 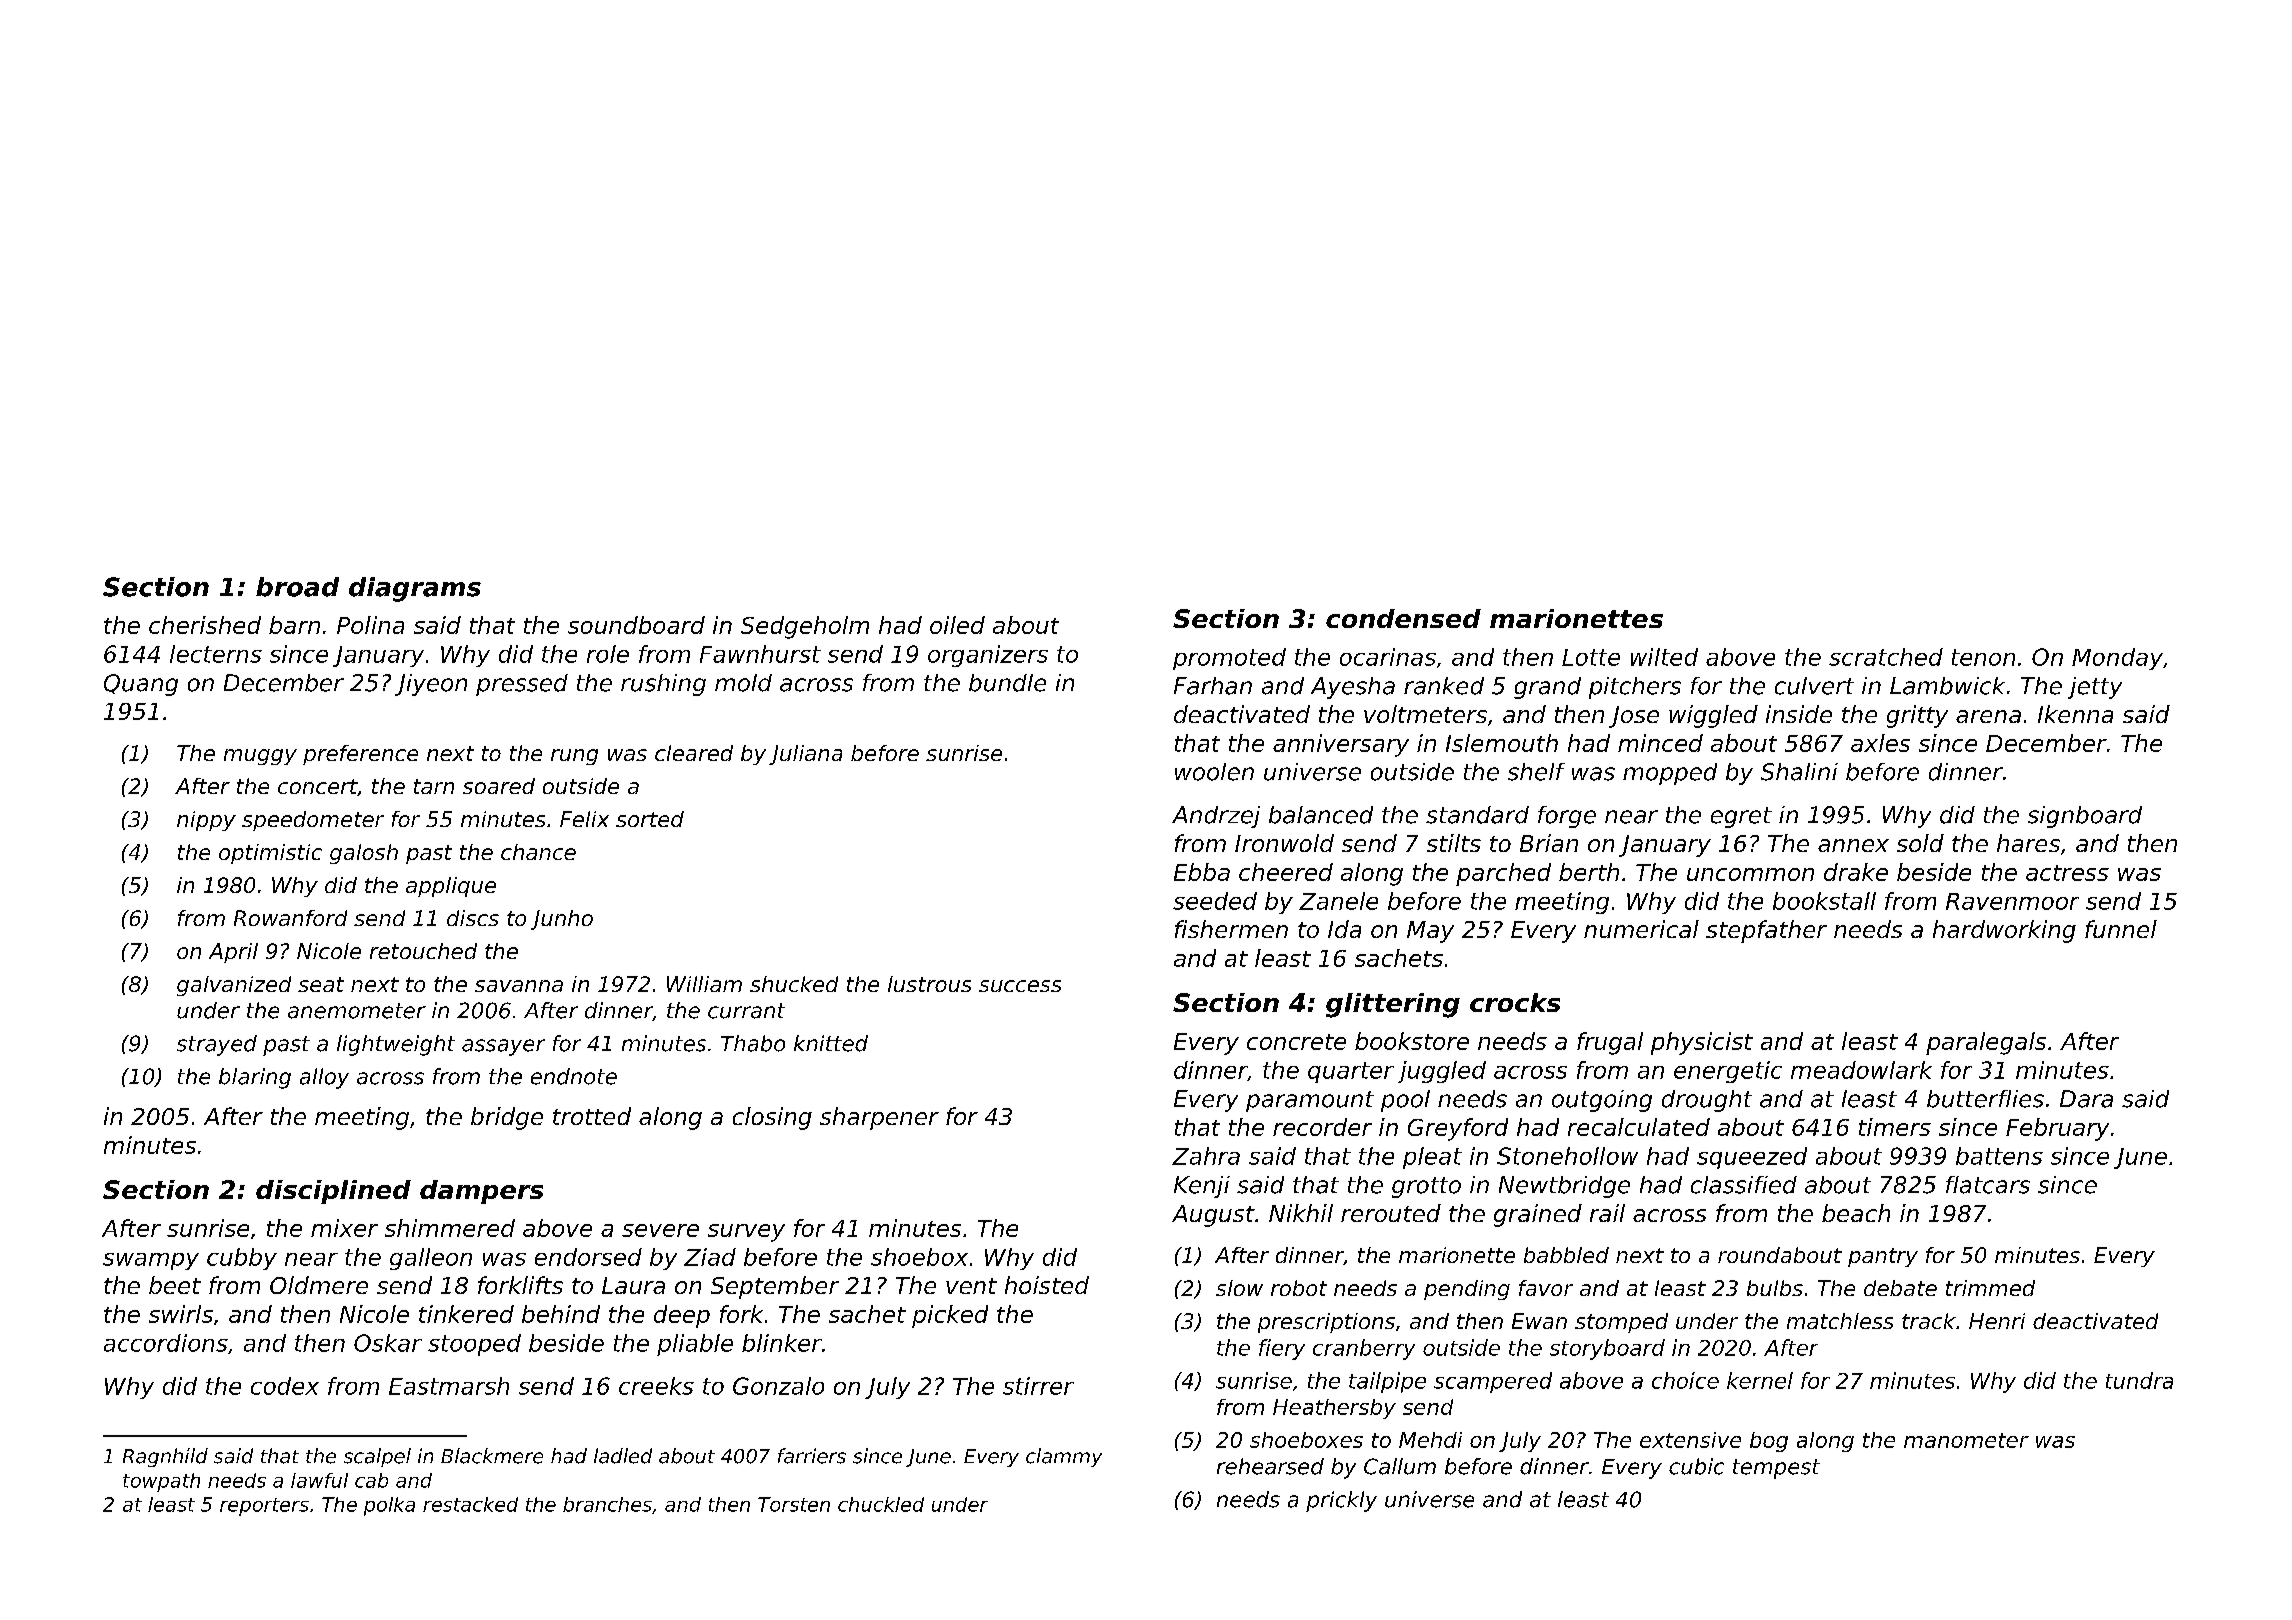 I want to click on seeded, so click(x=1215, y=901).
